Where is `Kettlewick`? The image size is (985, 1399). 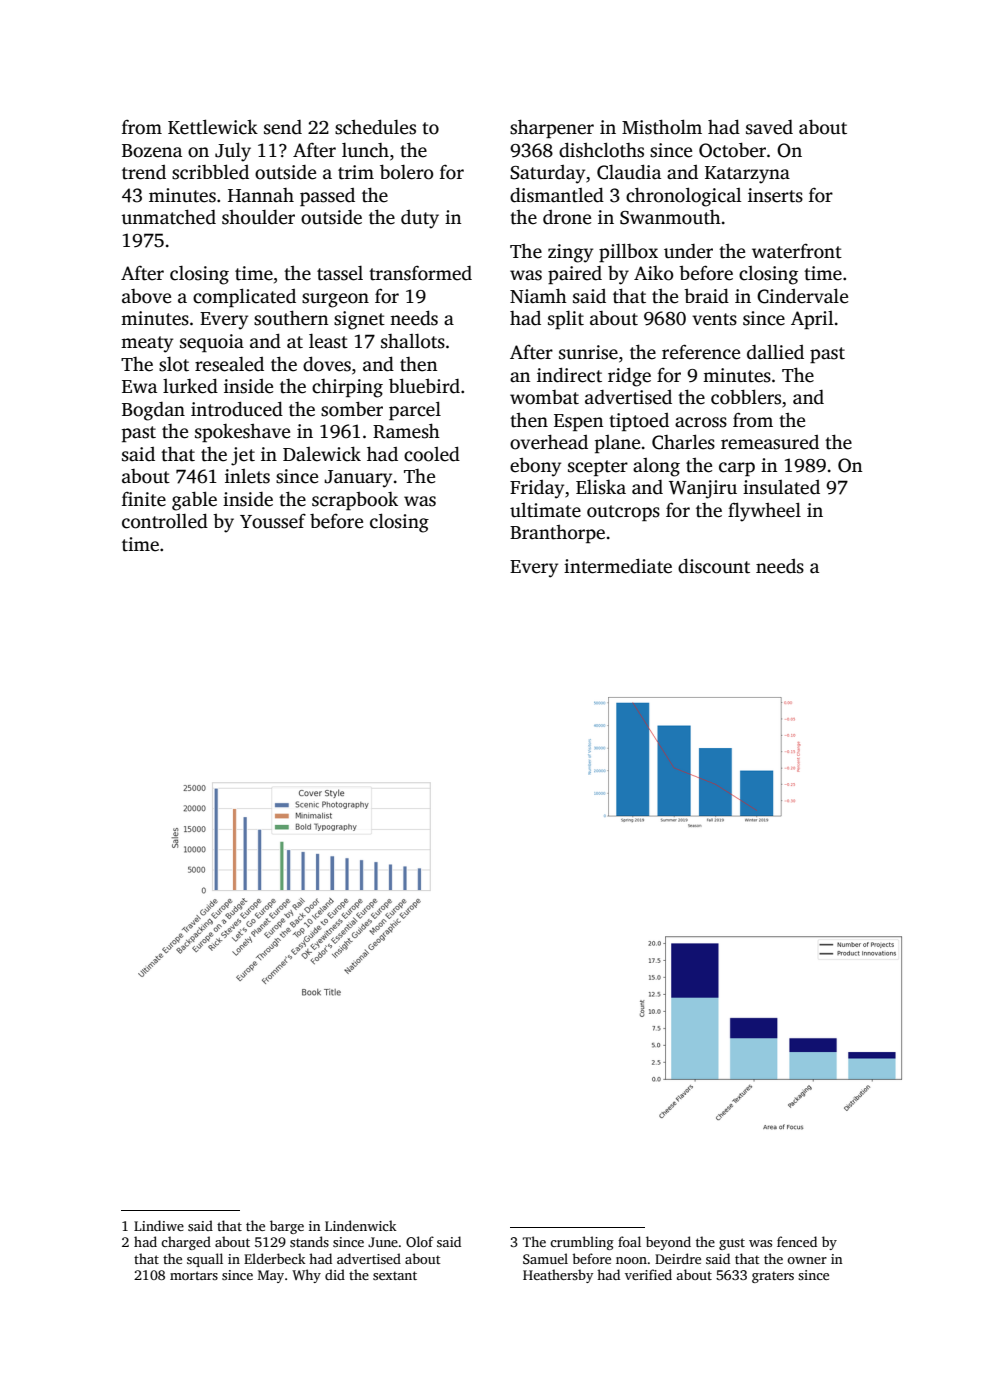 Kettlewick is located at coordinates (213, 127).
